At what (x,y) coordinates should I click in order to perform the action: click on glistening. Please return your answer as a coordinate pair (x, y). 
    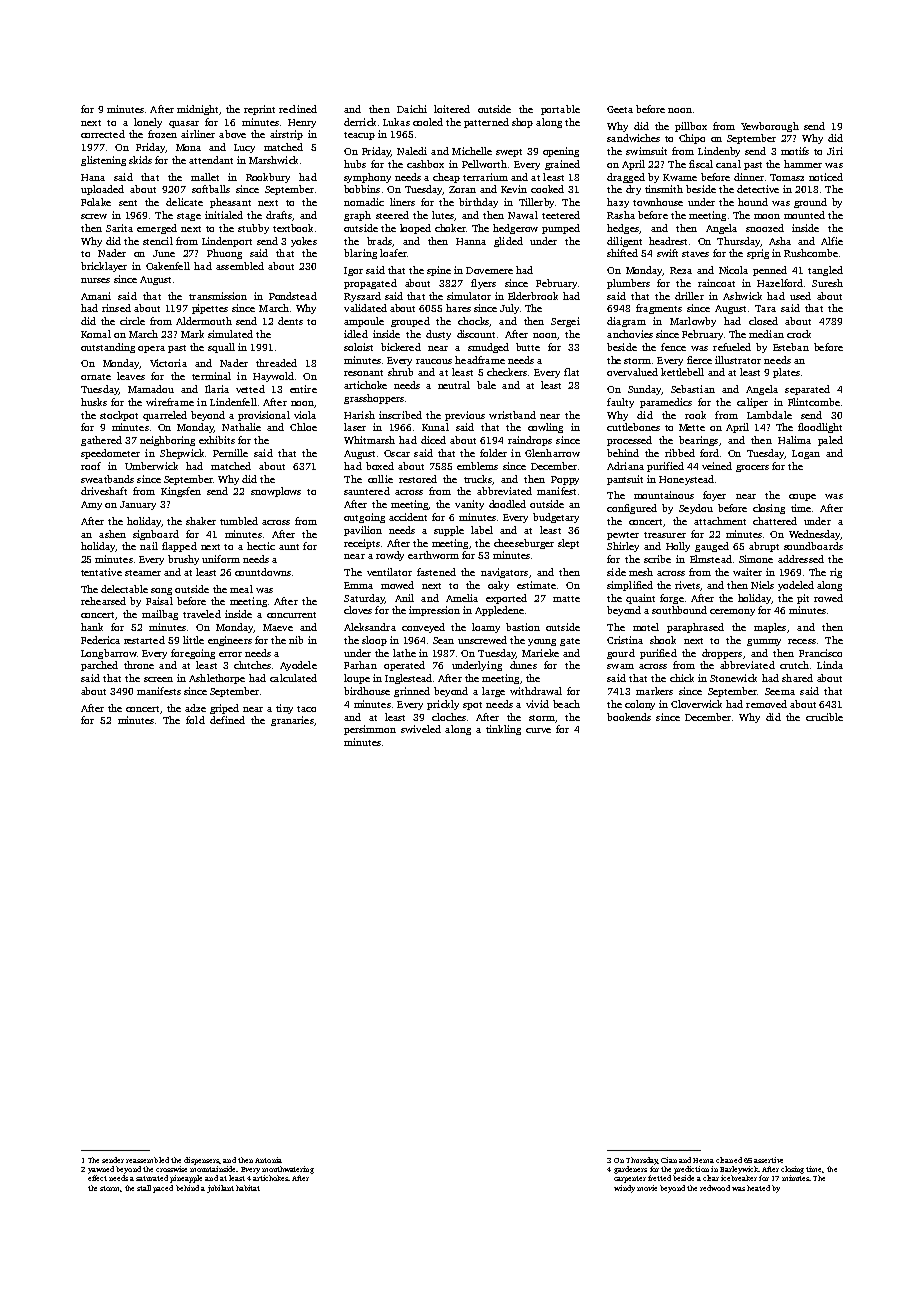
    Looking at the image, I should click on (103, 161).
